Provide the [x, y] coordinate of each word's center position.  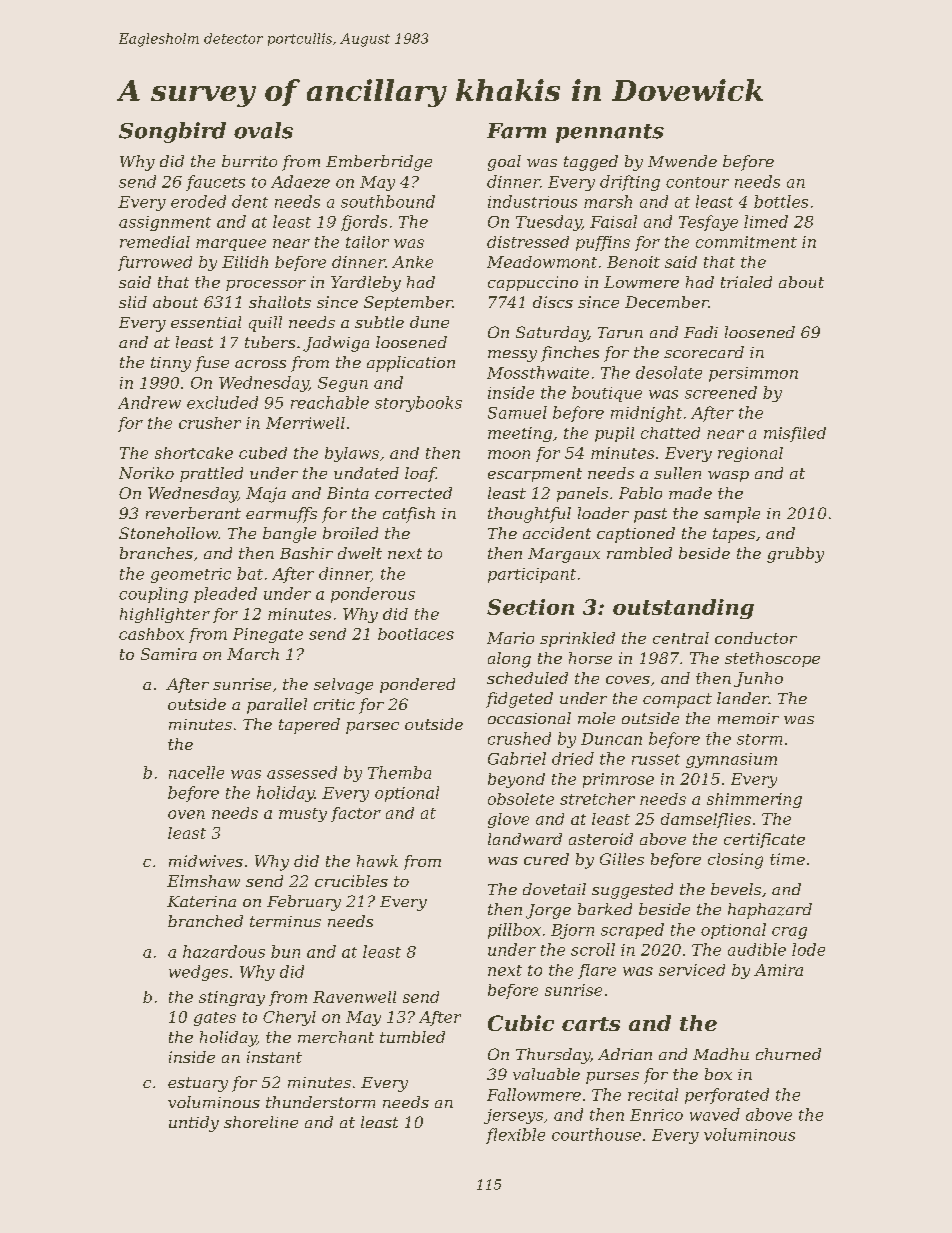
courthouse [596, 1134]
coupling [153, 595]
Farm [516, 131]
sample [732, 515]
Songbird [172, 132]
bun [285, 951]
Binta [348, 493]
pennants [610, 133]
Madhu [721, 1054]
